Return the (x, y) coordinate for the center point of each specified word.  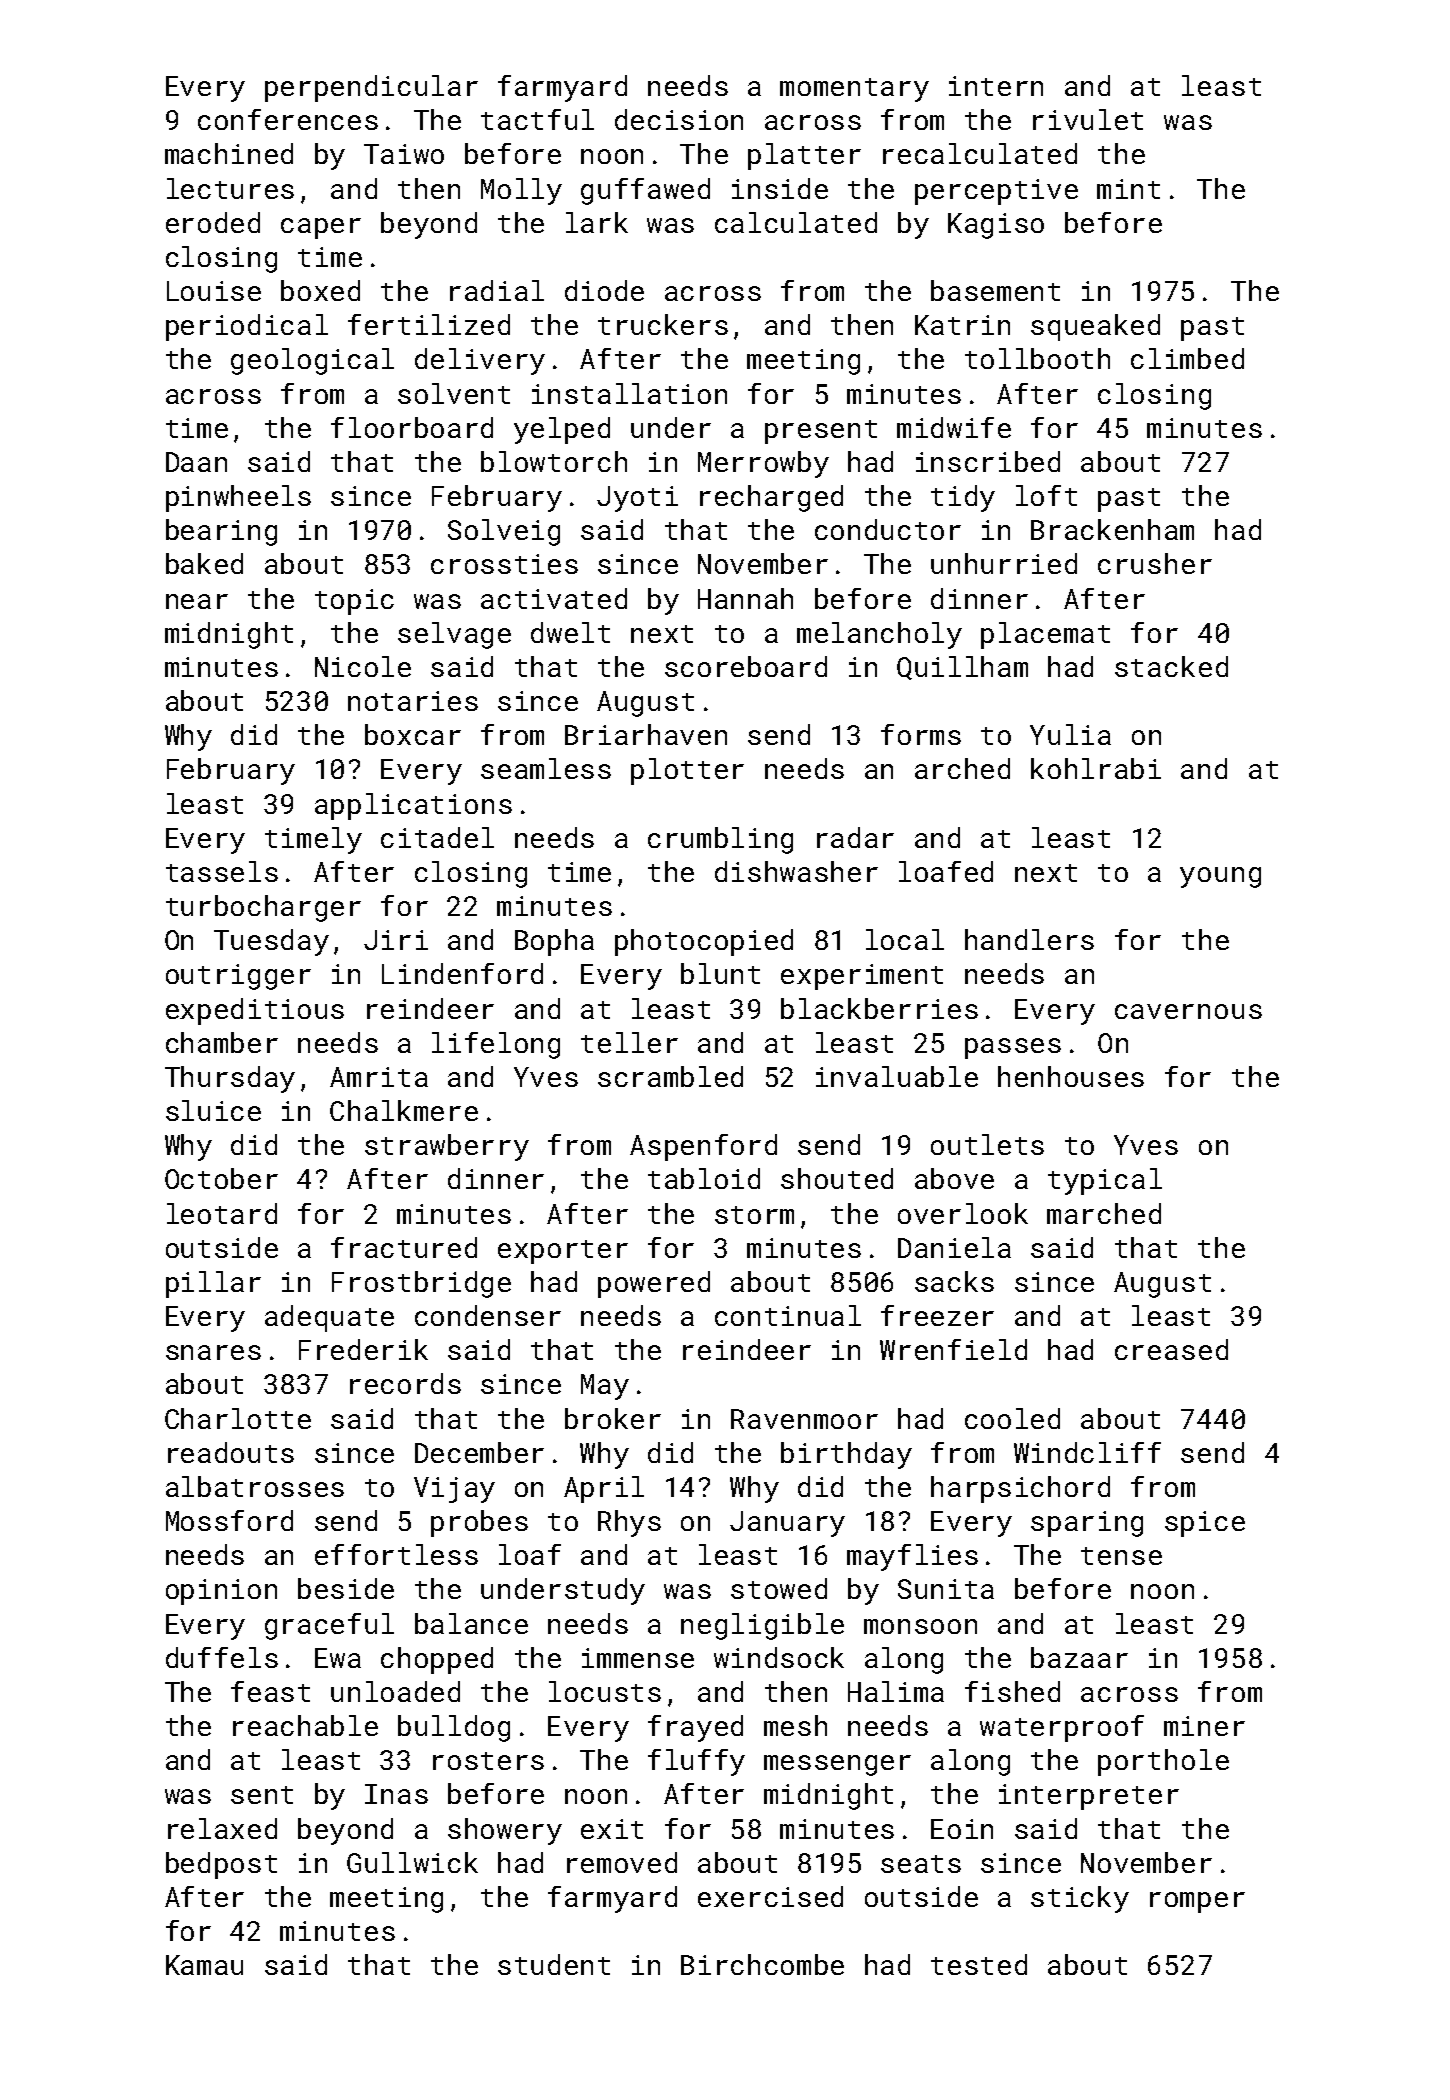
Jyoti (637, 499)
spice (1205, 1524)
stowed (779, 1588)
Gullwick (412, 1862)
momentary (854, 90)
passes (1013, 1048)
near (197, 601)
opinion (221, 1592)
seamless (546, 768)
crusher (1155, 563)
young (1220, 877)
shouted (837, 1178)
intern (996, 86)
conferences (288, 119)
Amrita (379, 1077)
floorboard (412, 427)
